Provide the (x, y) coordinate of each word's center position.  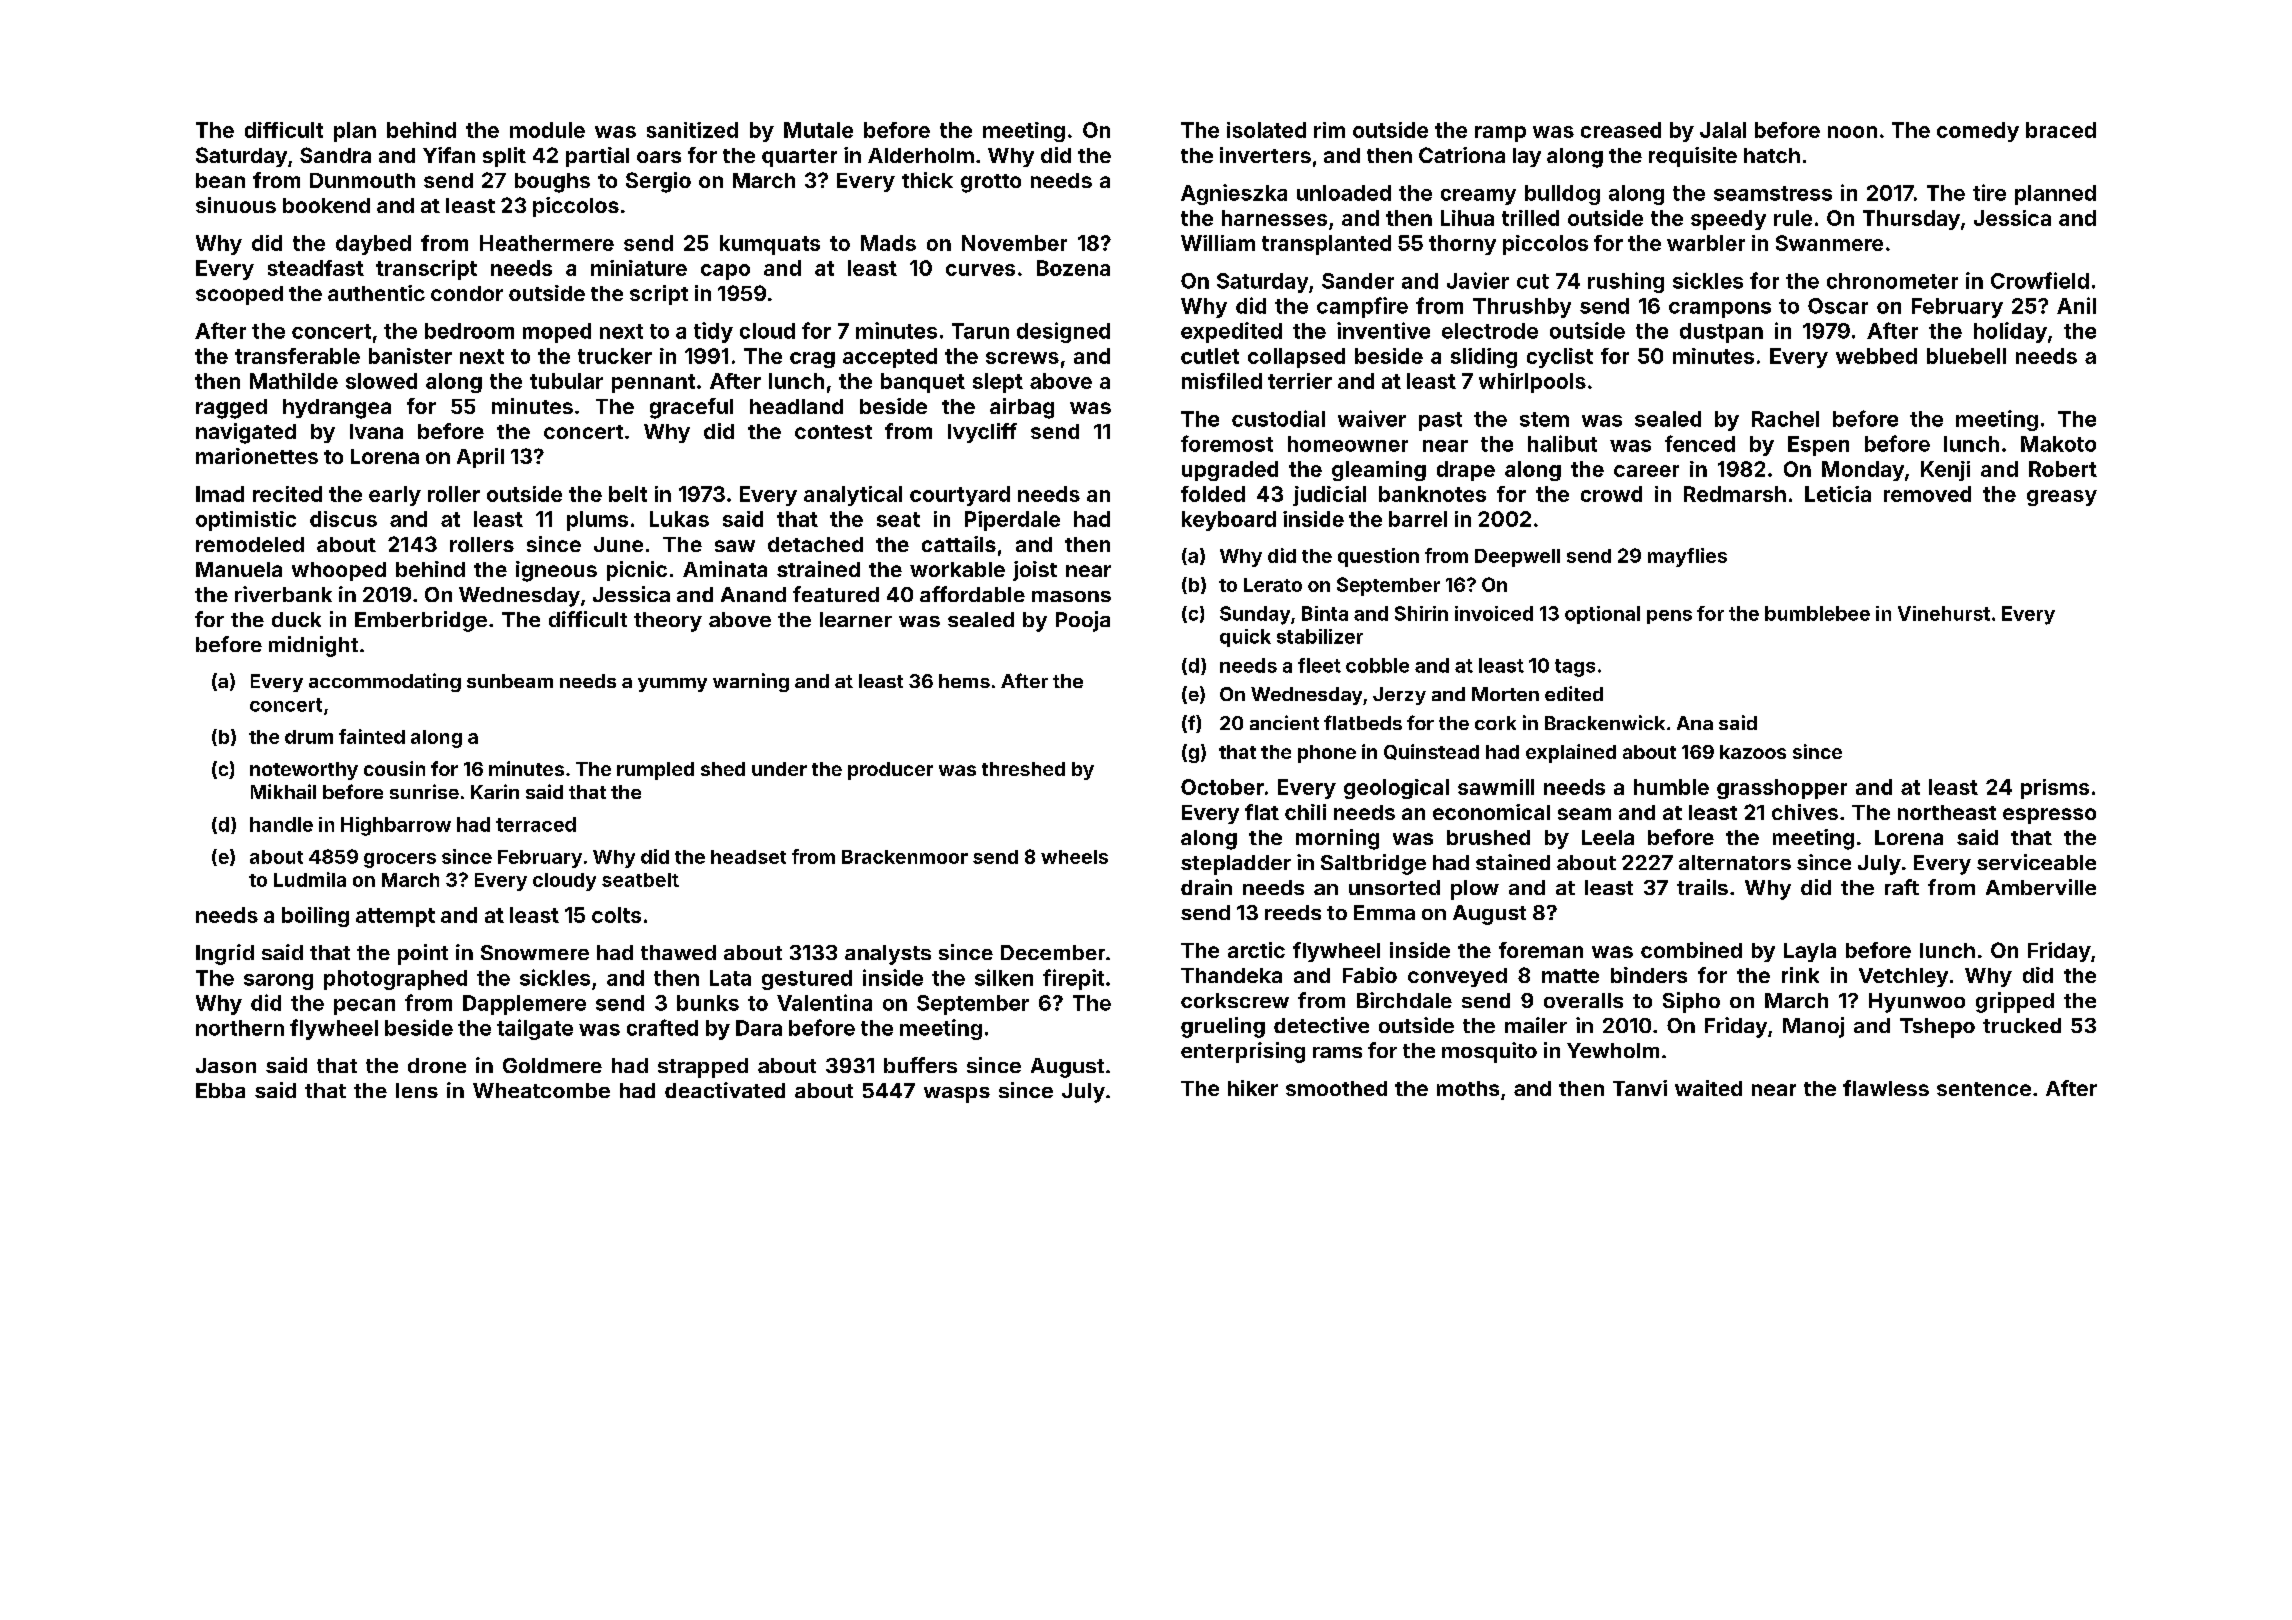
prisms (2055, 789)
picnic (637, 571)
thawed (678, 952)
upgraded (1230, 471)
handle (281, 824)
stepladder (1236, 865)
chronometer (1892, 281)
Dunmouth (362, 180)
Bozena (1073, 268)
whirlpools (1532, 383)
